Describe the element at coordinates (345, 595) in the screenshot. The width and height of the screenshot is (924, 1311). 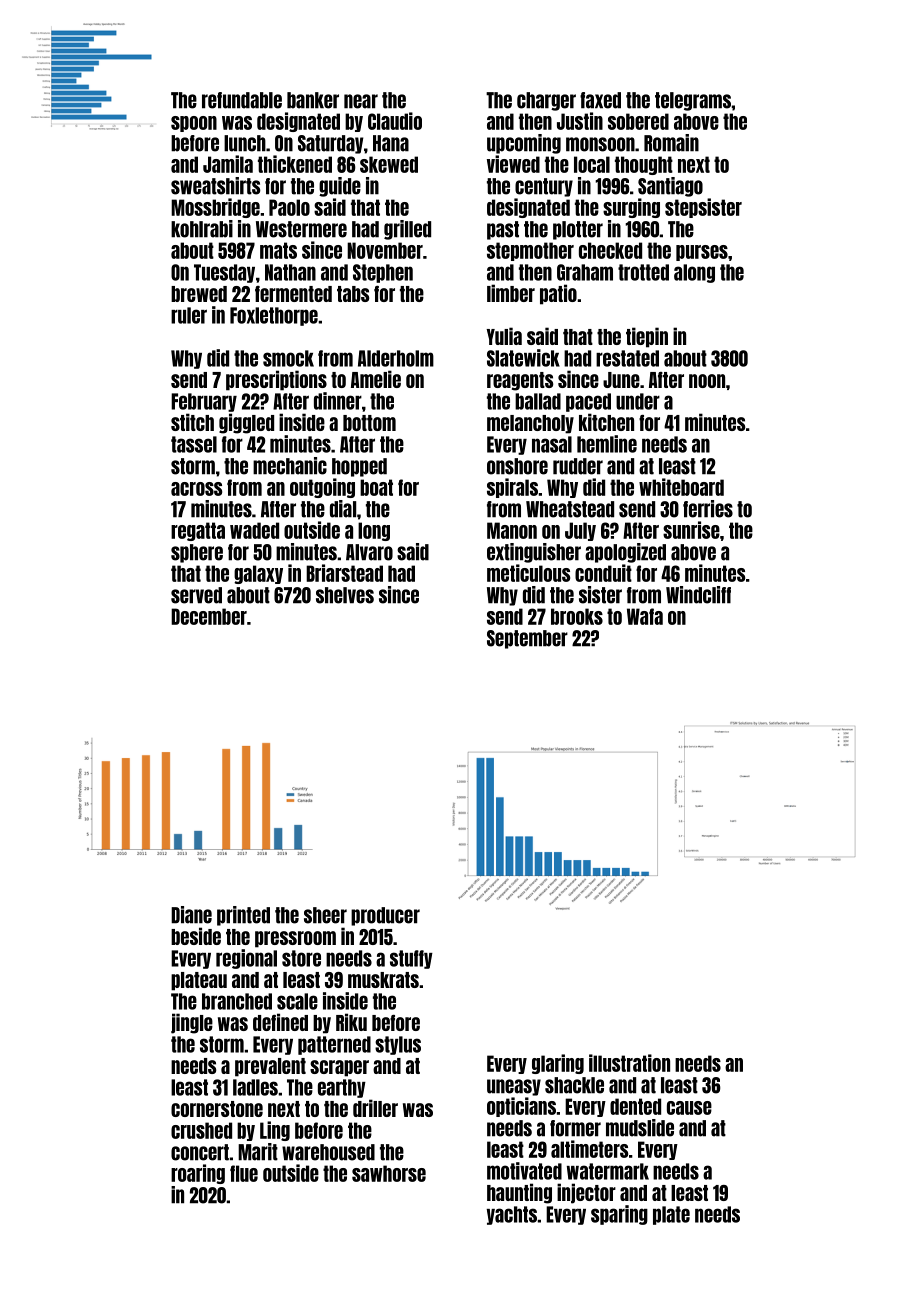
I see `shelves` at that location.
